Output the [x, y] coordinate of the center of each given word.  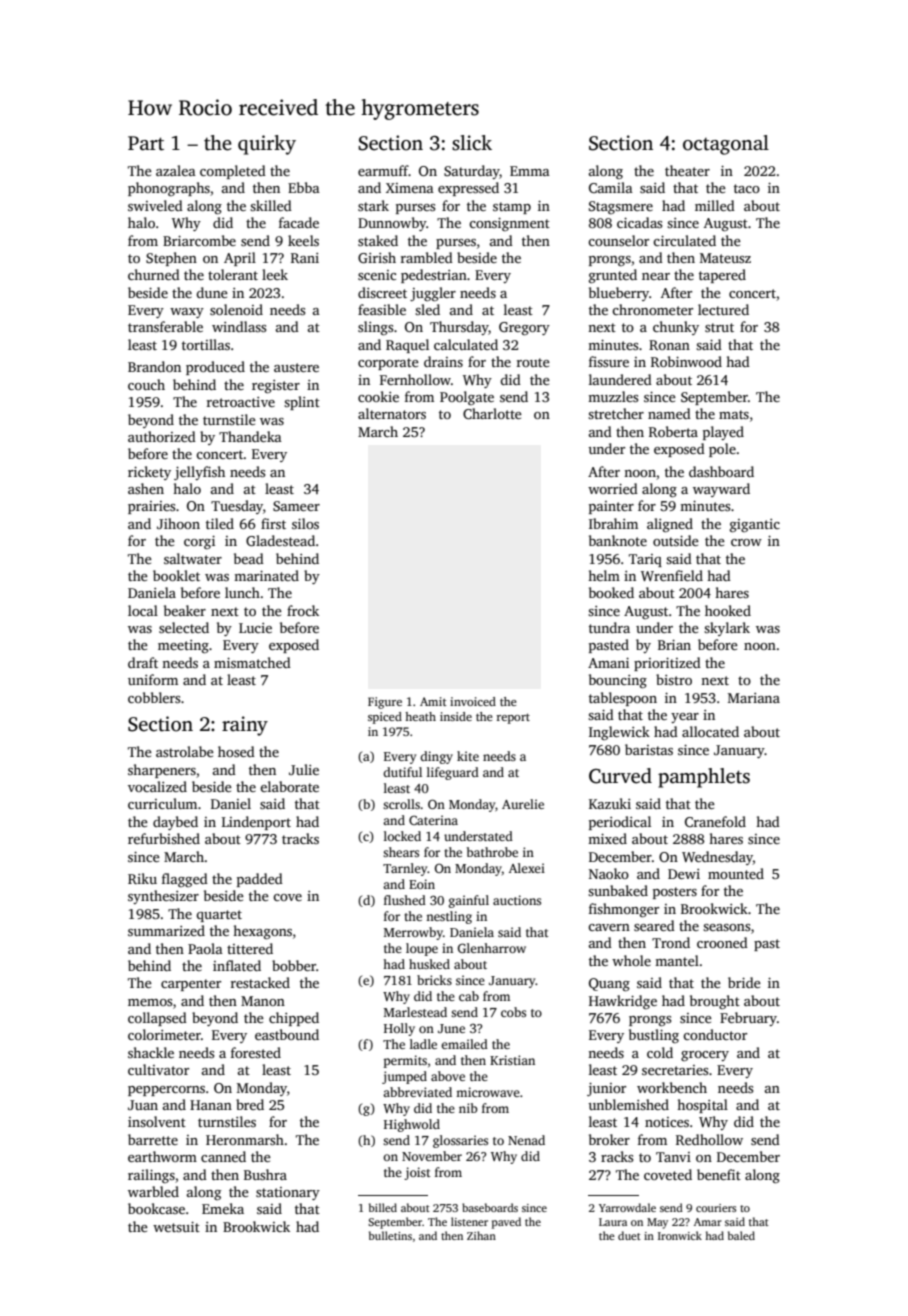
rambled [427, 257]
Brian [674, 645]
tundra [609, 627]
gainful [469, 901]
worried [613, 488]
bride [744, 982]
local [143, 610]
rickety [149, 473]
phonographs [169, 189]
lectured [723, 309]
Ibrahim [613, 523]
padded [260, 880]
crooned [722, 942]
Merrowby [413, 933]
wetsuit [176, 1227]
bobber [294, 965]
